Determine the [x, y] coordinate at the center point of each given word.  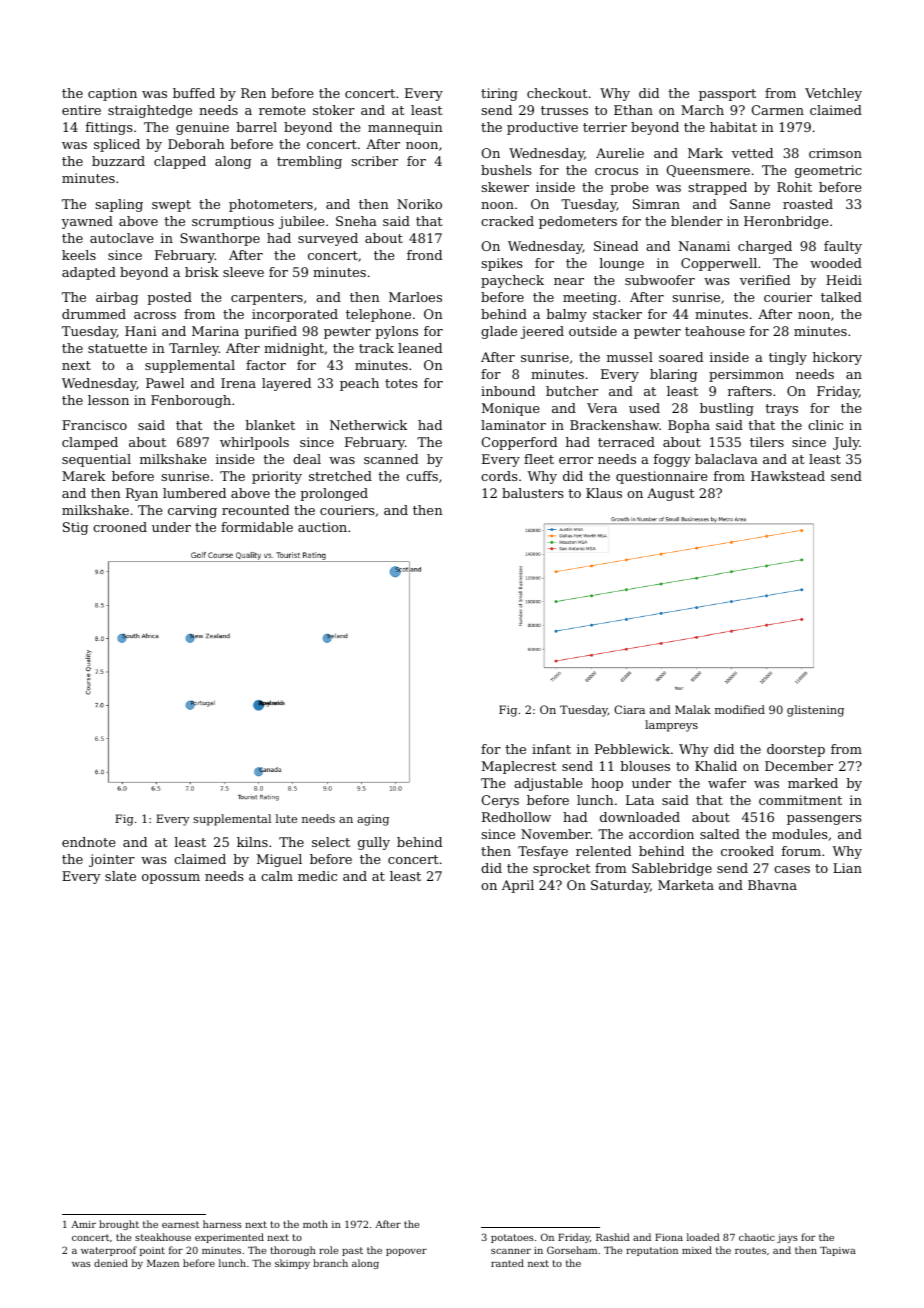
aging [373, 820]
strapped [718, 188]
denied [111, 1263]
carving [192, 511]
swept [171, 206]
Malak [693, 709]
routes [750, 1250]
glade [499, 332]
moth [315, 1224]
